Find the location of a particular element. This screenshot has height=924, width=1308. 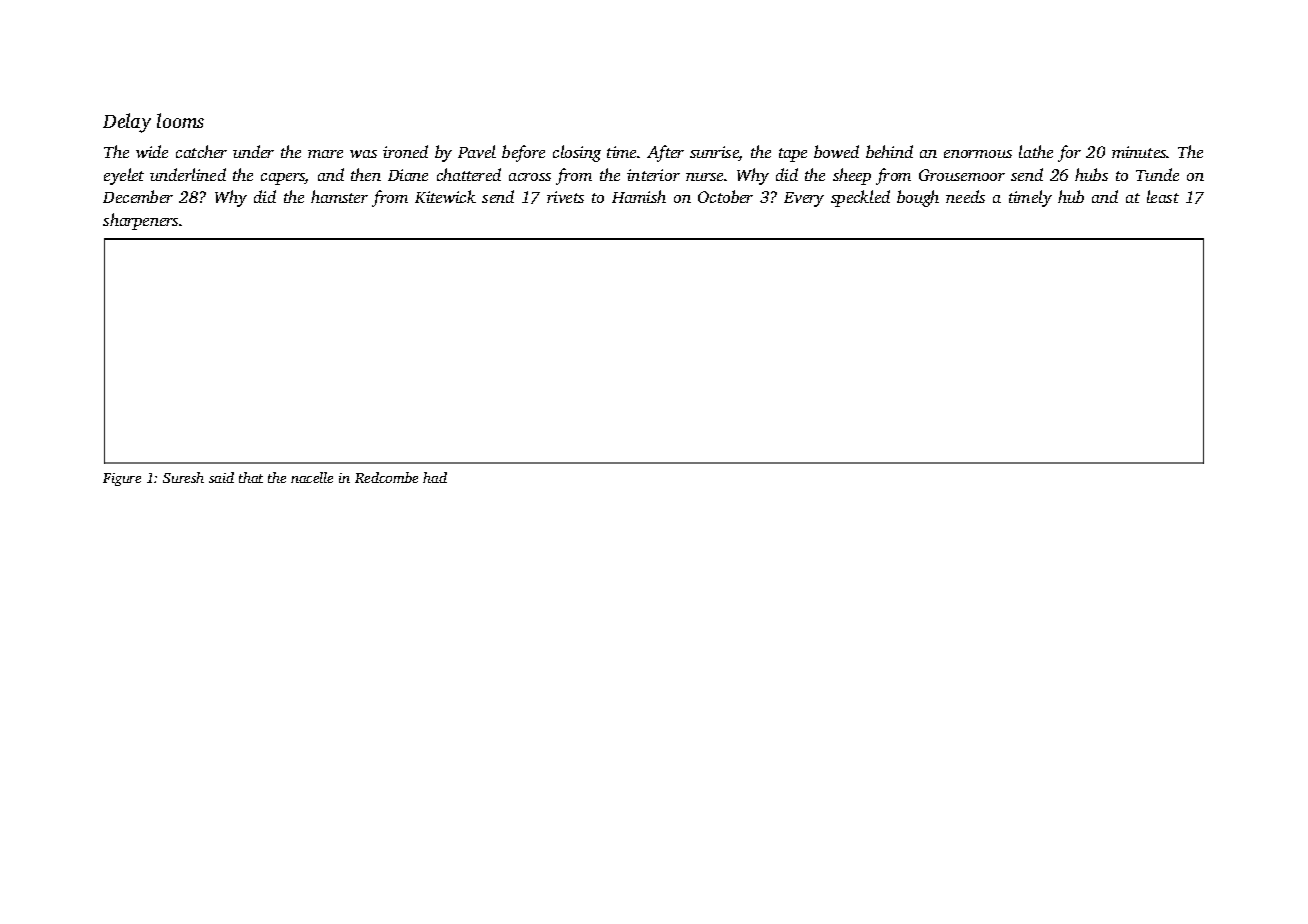

Suresh is located at coordinates (183, 477).
